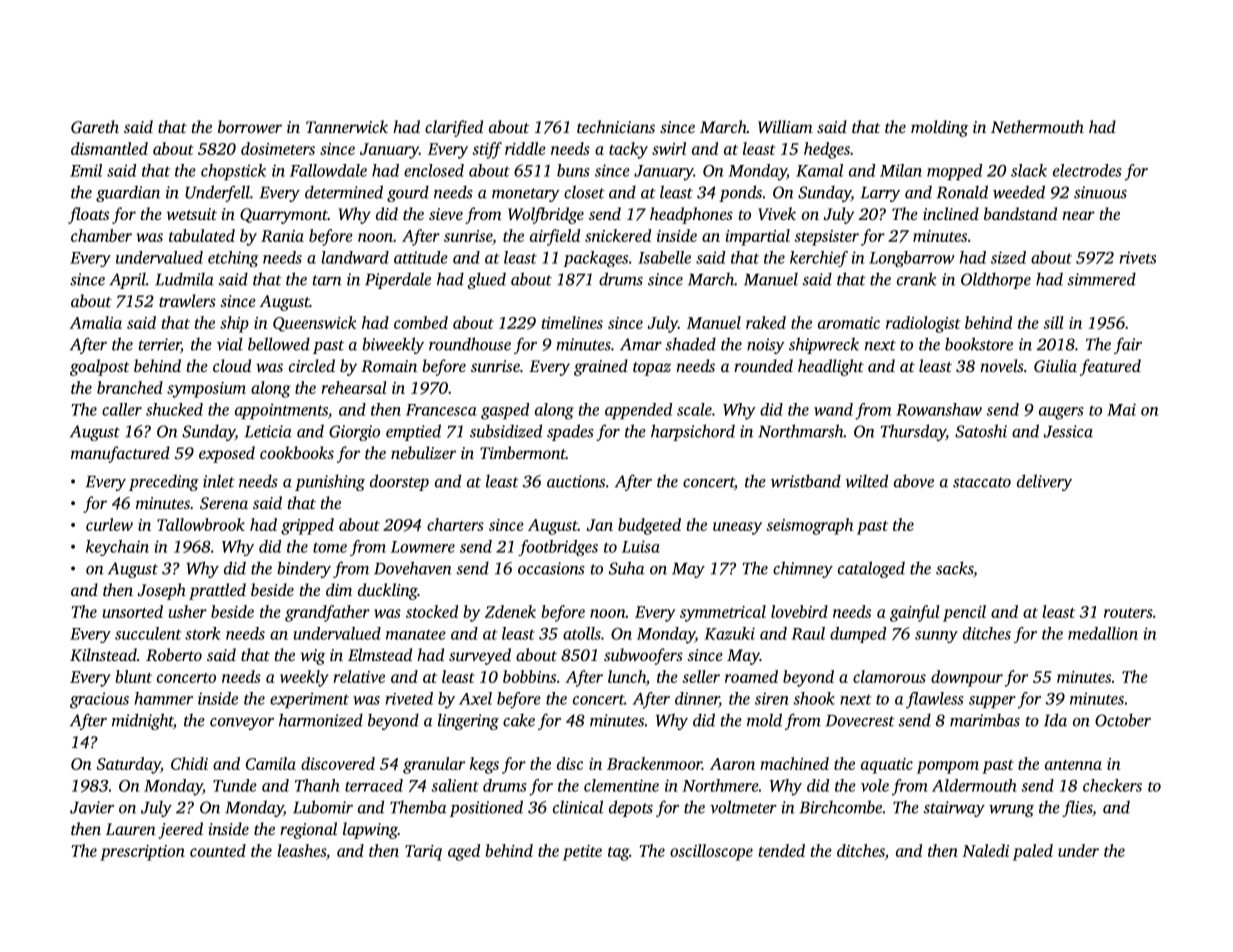 The width and height of the page is (1233, 952). I want to click on positioned, so click(486, 808).
